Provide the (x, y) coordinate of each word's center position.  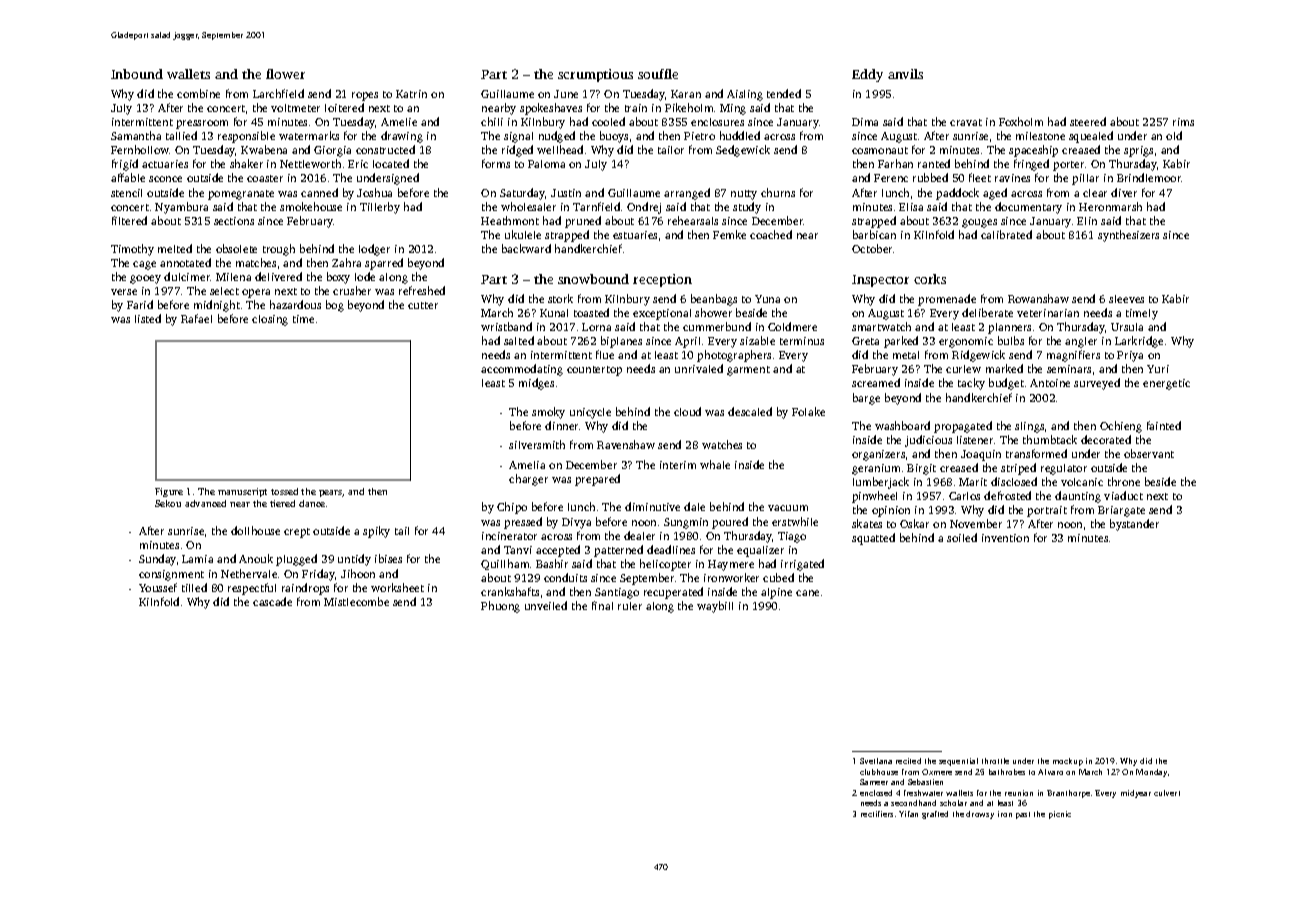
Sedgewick (743, 151)
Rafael (196, 318)
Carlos (964, 496)
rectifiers (877, 814)
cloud (687, 411)
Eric (358, 164)
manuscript (242, 492)
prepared (597, 480)
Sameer (874, 782)
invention (1005, 538)
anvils (905, 74)
